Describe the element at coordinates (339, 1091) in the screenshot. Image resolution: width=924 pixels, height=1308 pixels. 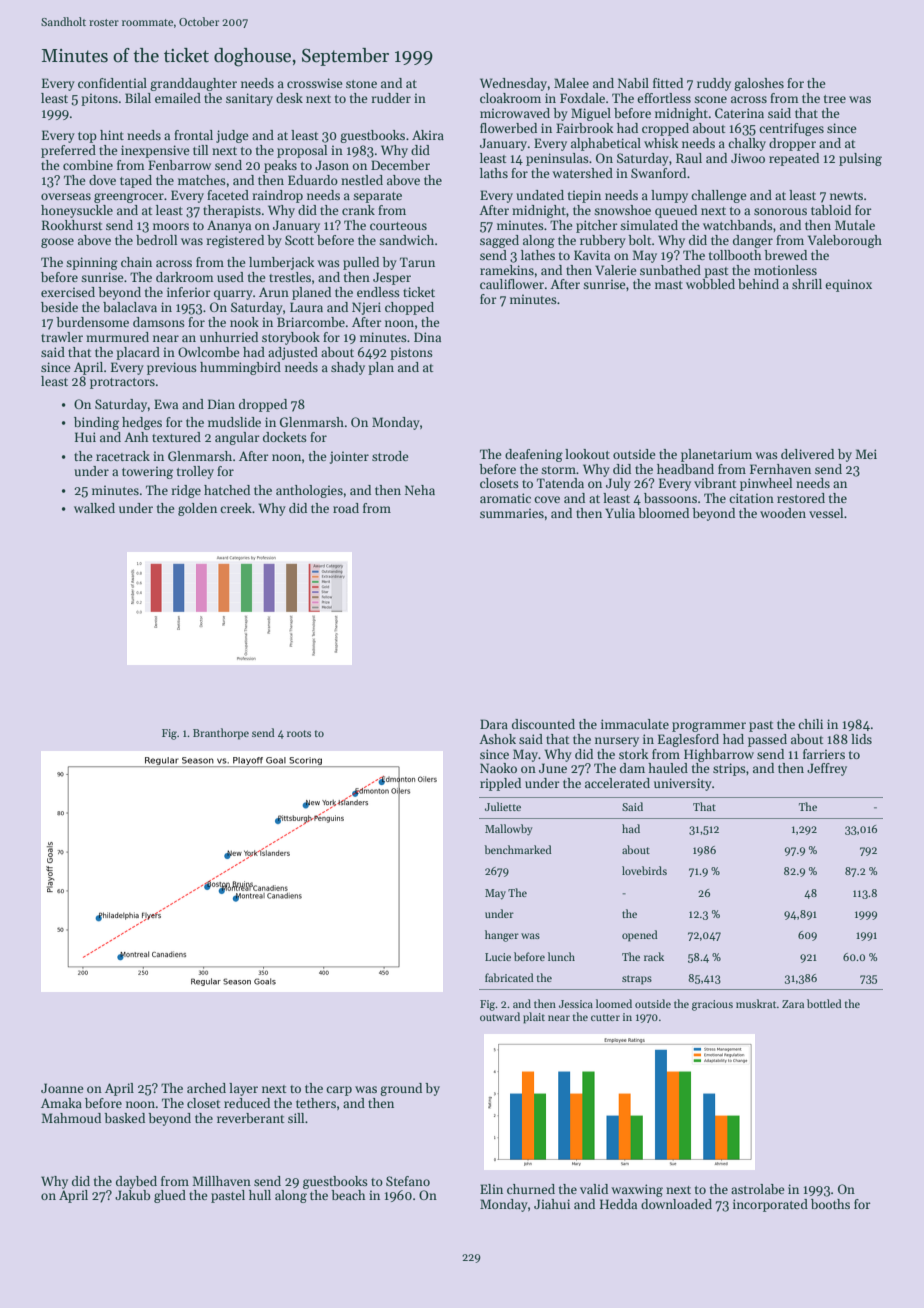
I see `carp` at that location.
